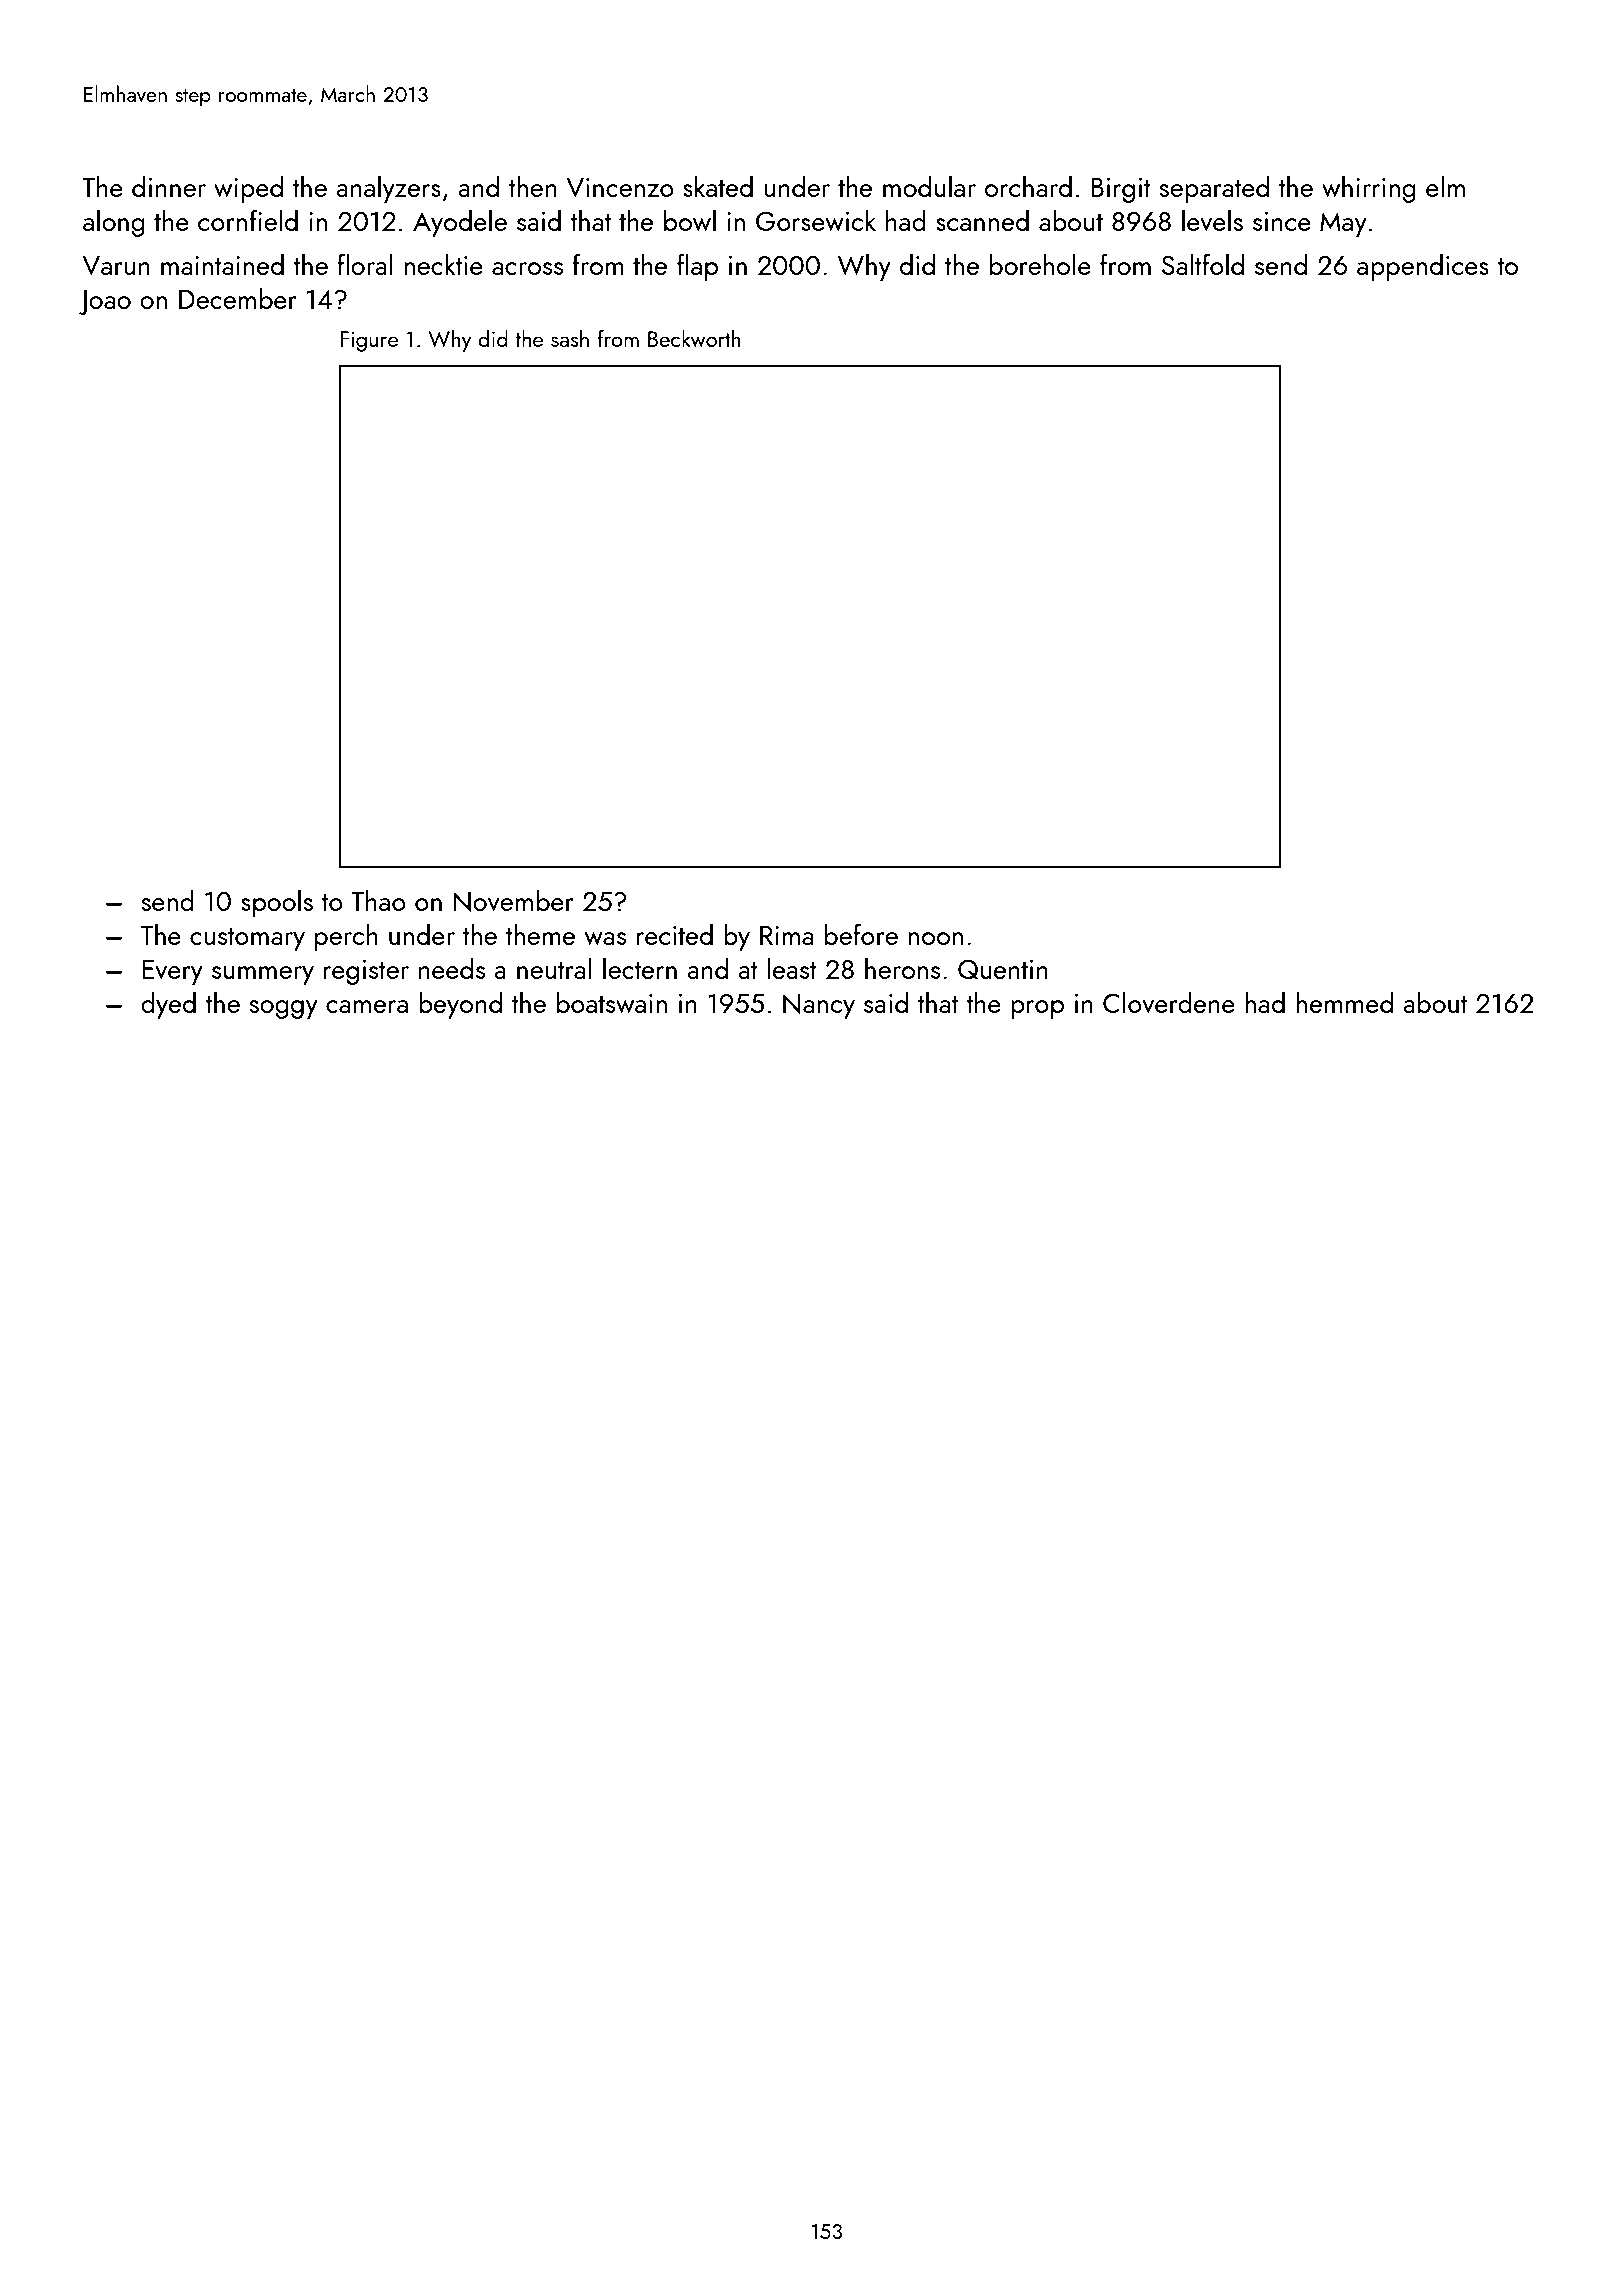 This document has width=1620, height=2292. What do you see at coordinates (1423, 267) in the document?
I see `appendices` at bounding box center [1423, 267].
